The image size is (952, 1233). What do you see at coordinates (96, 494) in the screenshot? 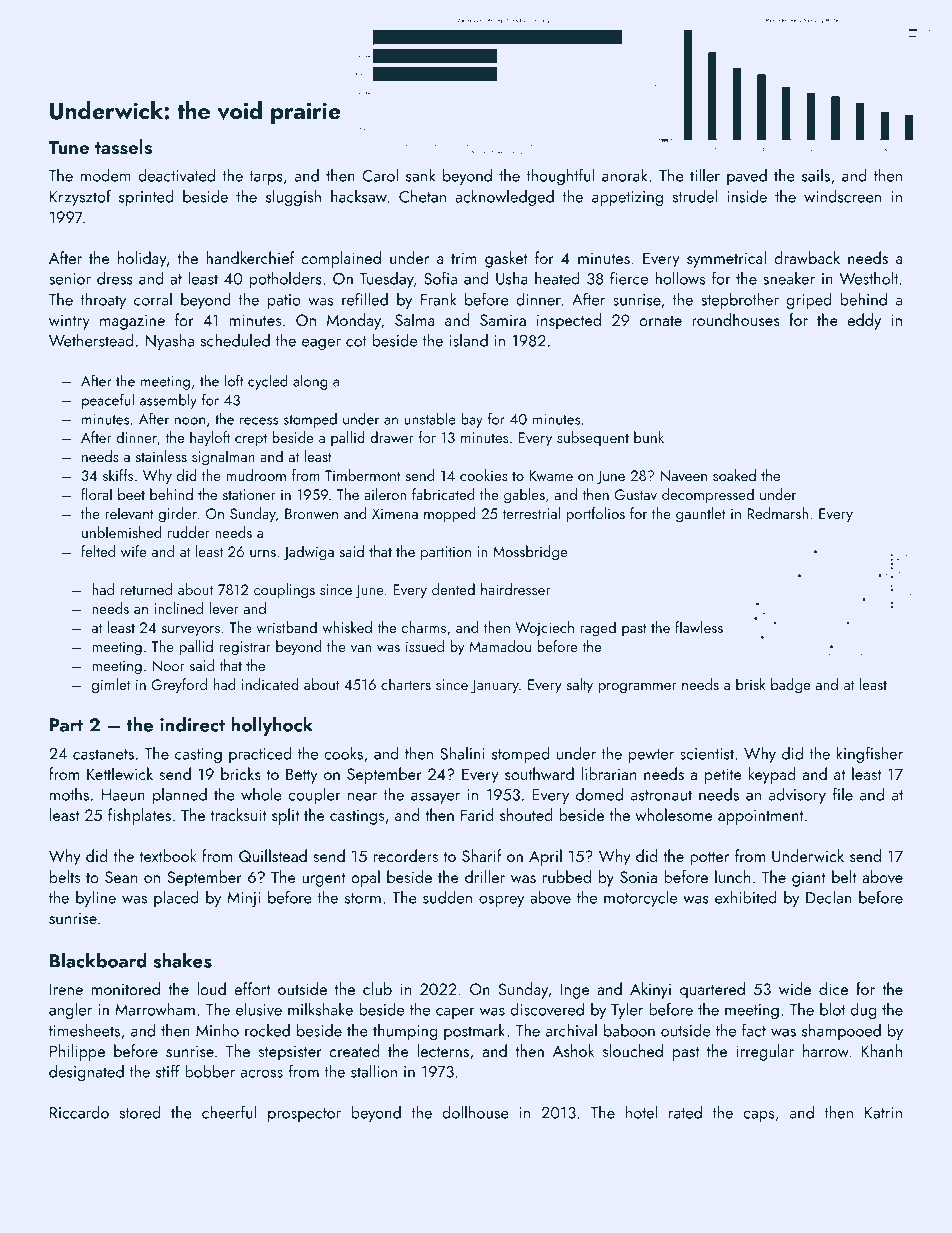
I see `floral` at bounding box center [96, 494].
